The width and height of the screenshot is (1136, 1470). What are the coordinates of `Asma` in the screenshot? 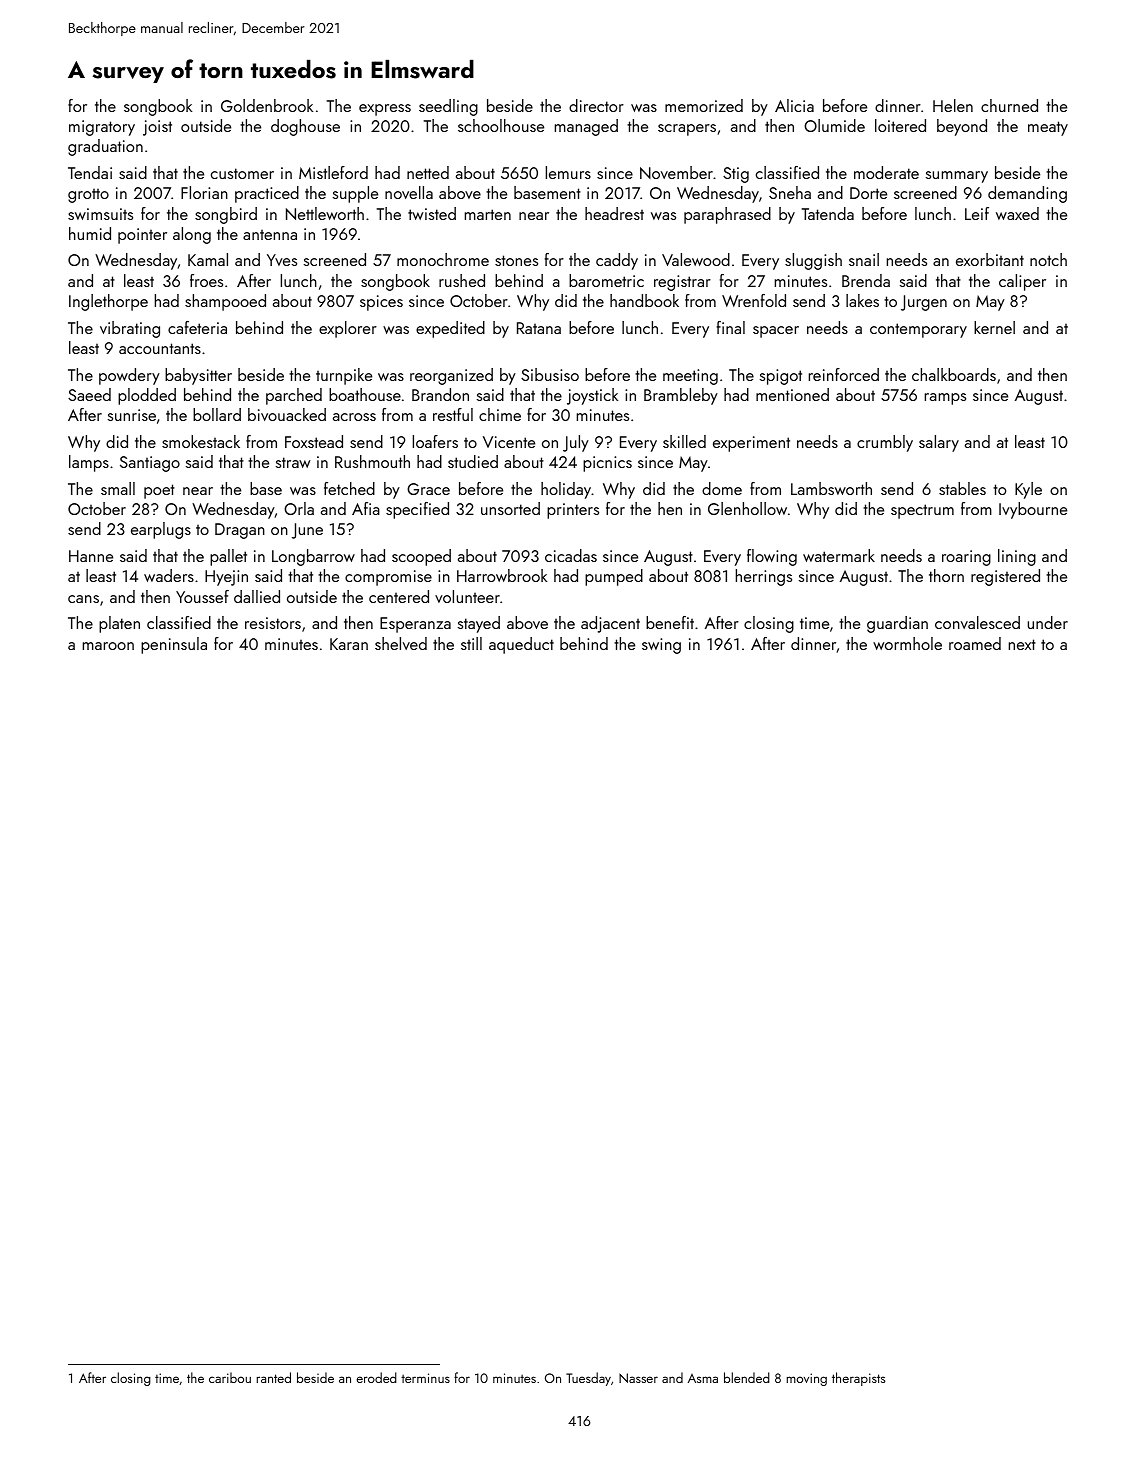 It's located at (703, 1378).
